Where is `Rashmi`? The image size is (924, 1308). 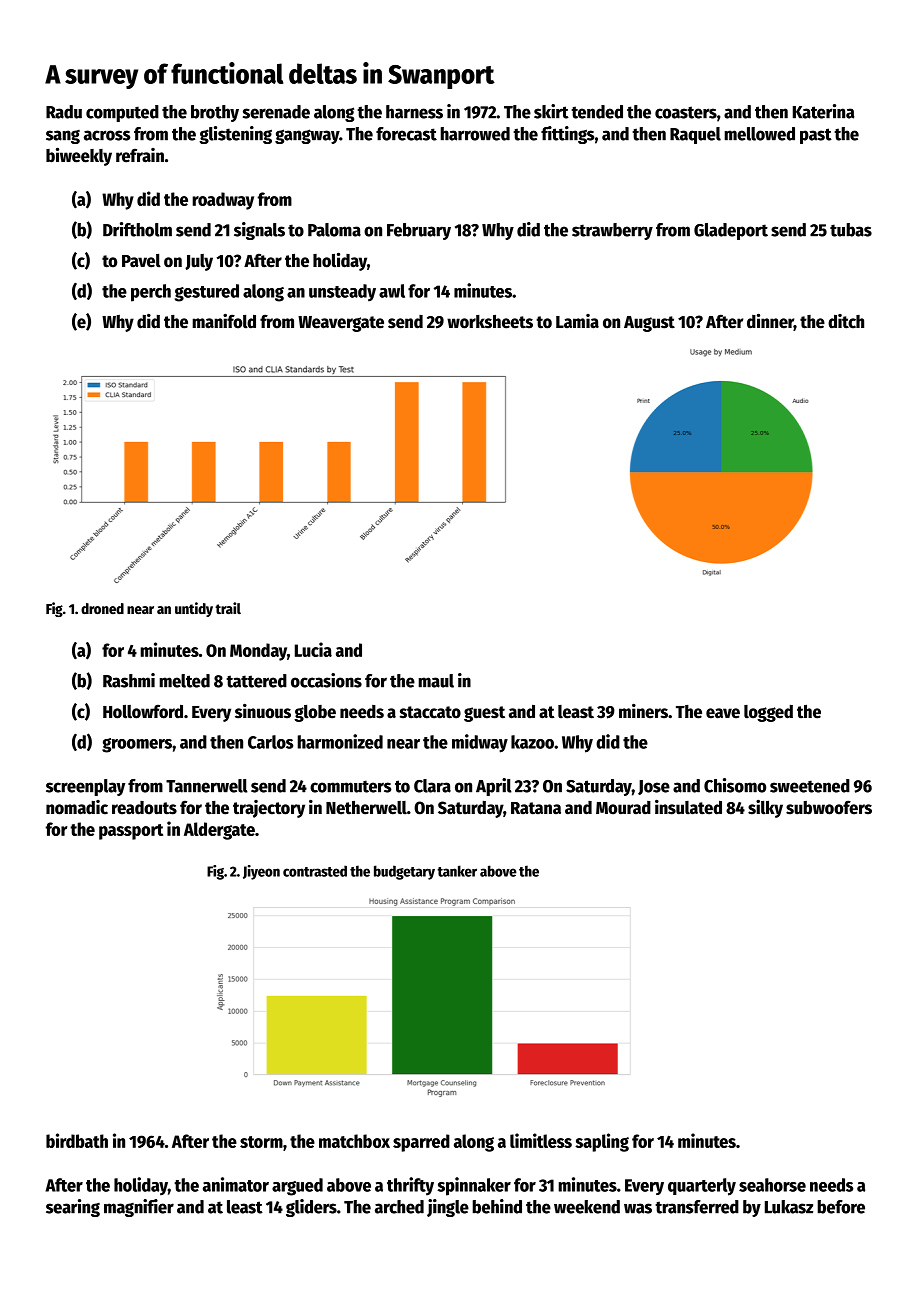
Rashmi is located at coordinates (129, 680).
